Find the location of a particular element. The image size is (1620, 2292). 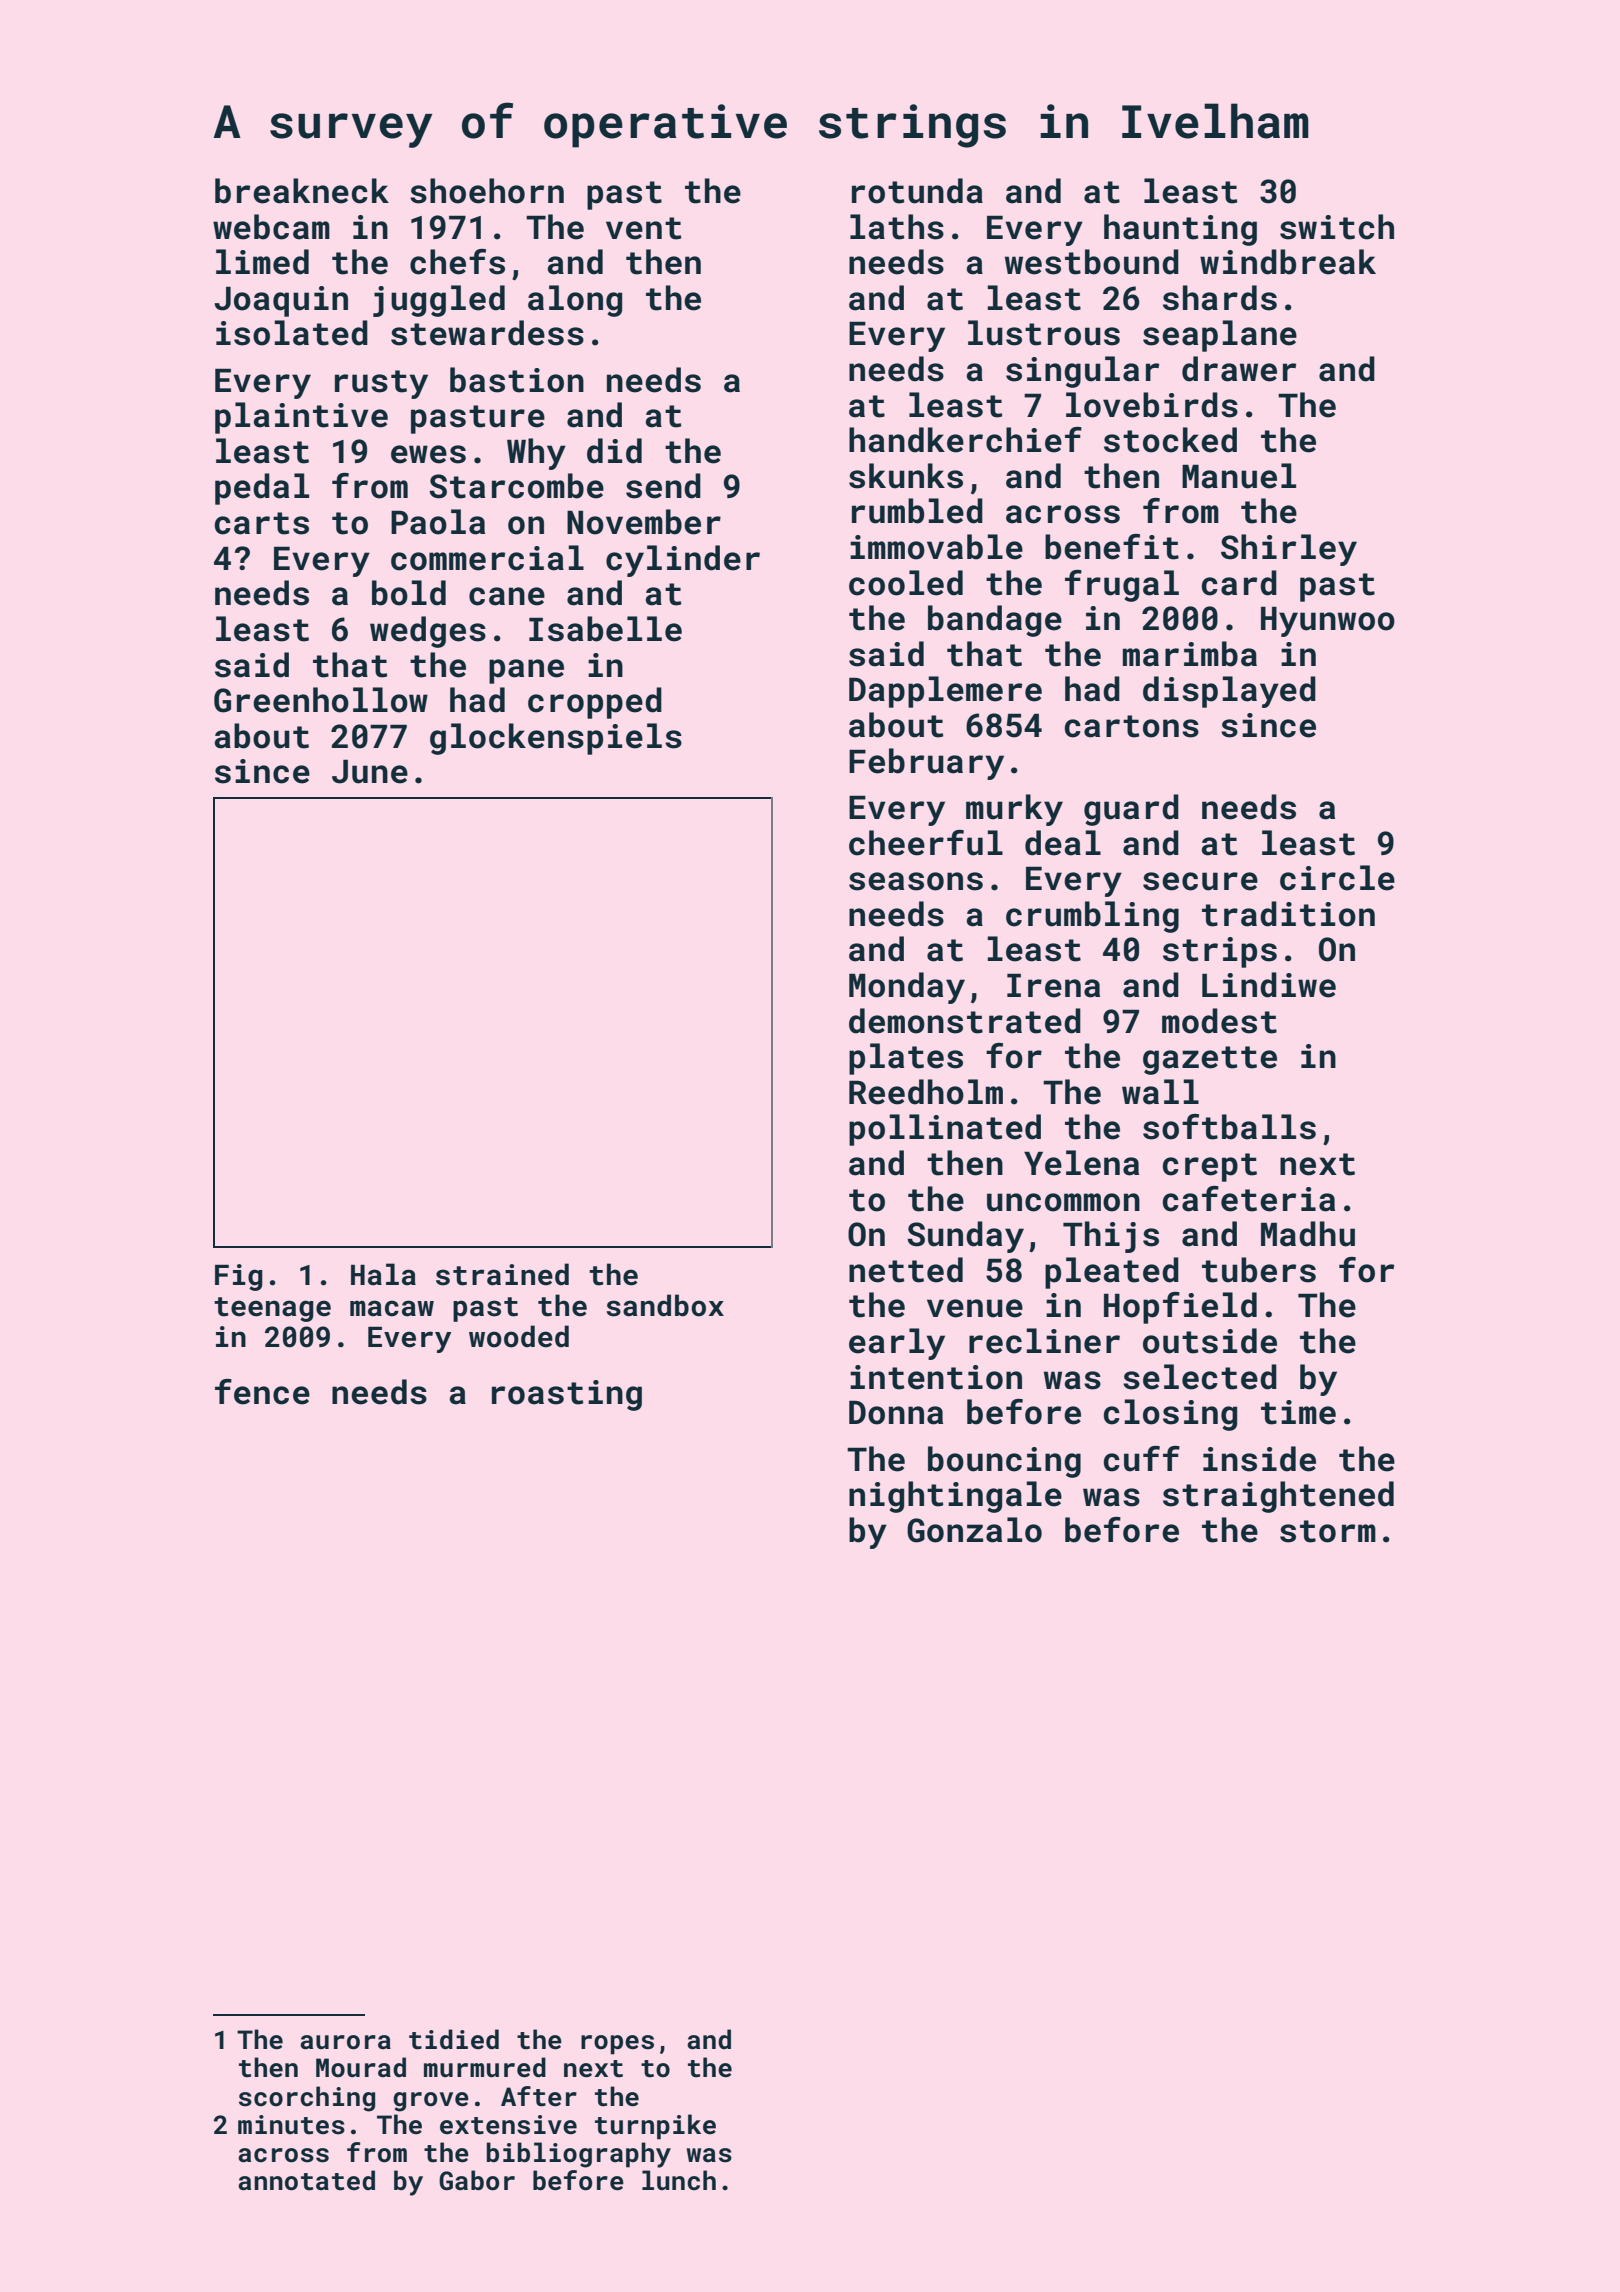

switch is located at coordinates (1337, 227).
